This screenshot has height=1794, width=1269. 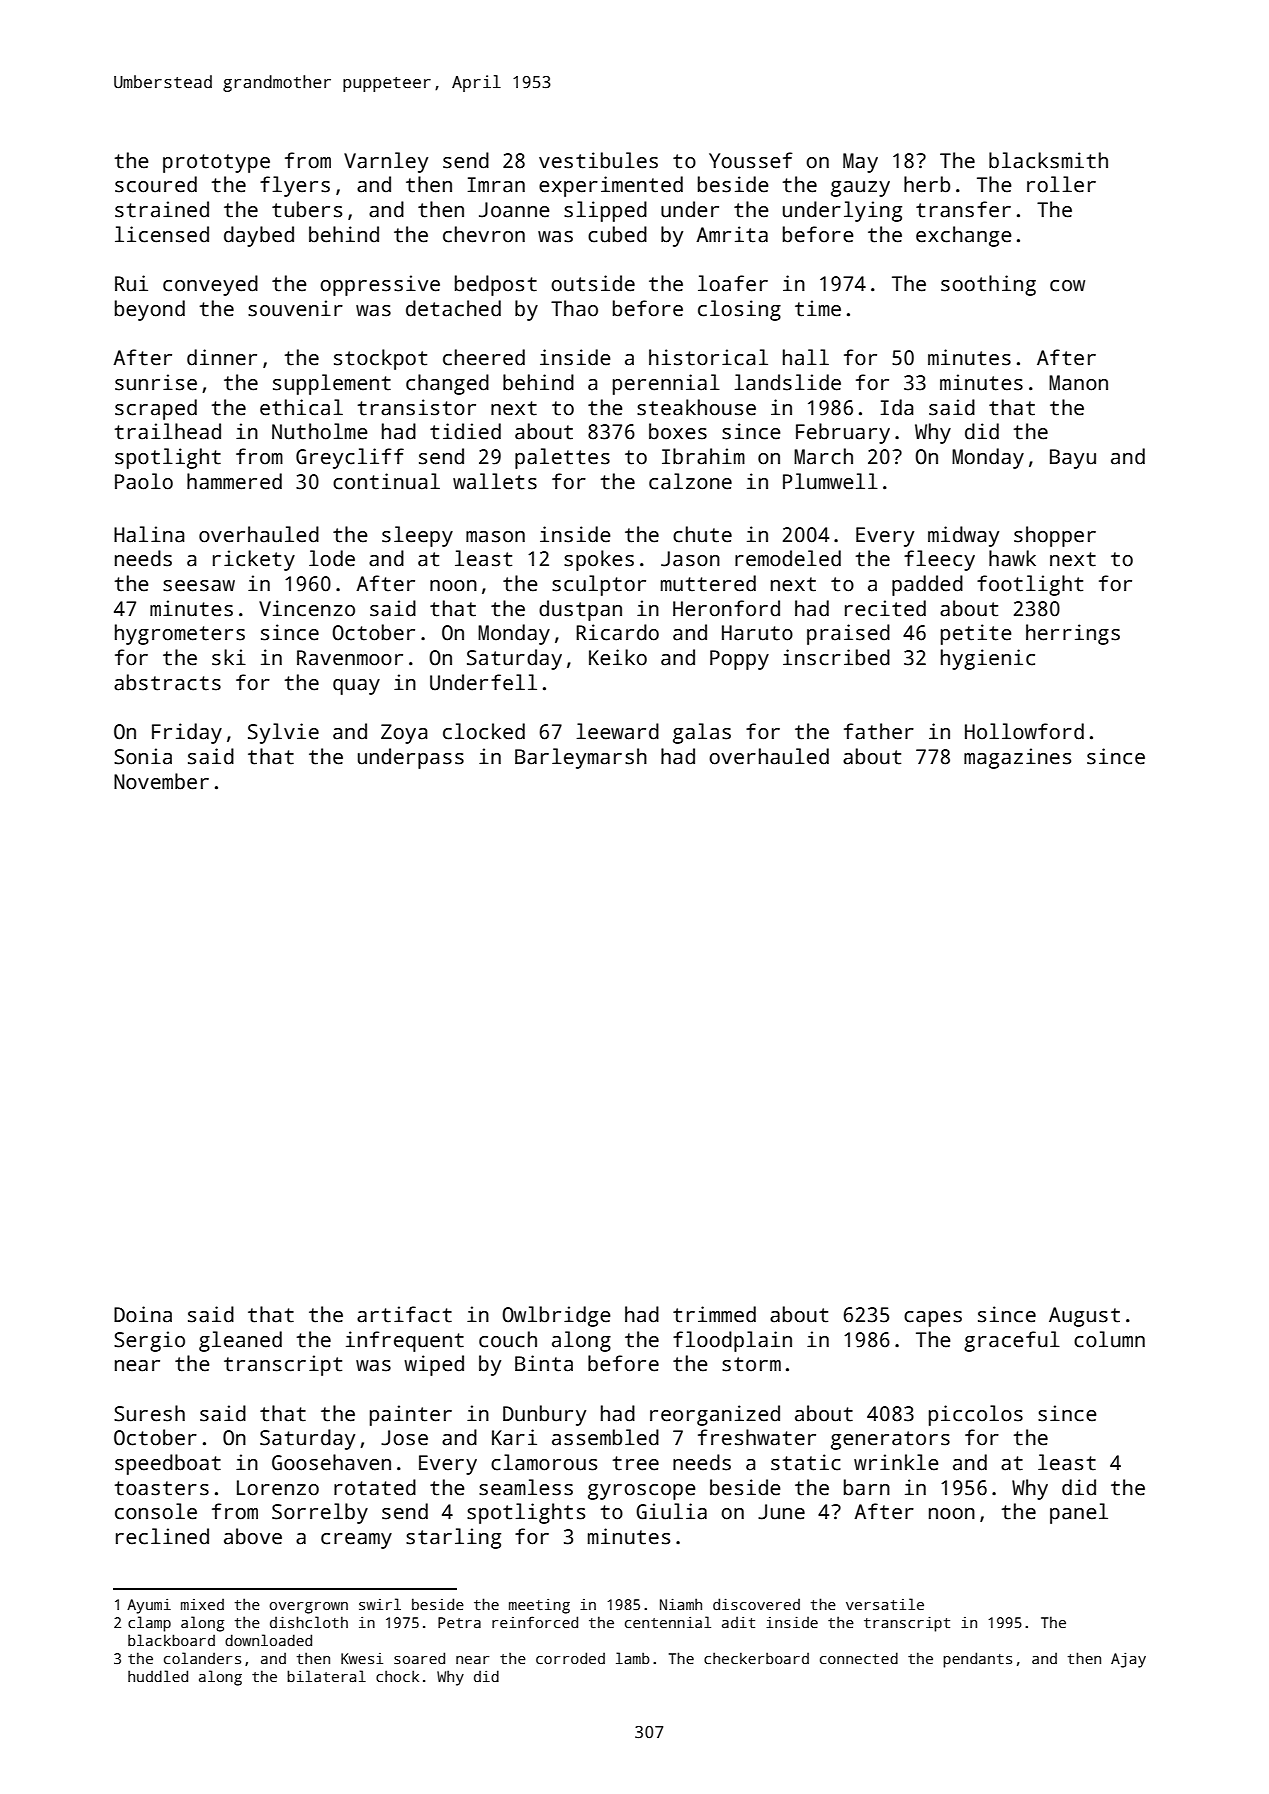 What do you see at coordinates (1017, 758) in the screenshot?
I see `magazines` at bounding box center [1017, 758].
